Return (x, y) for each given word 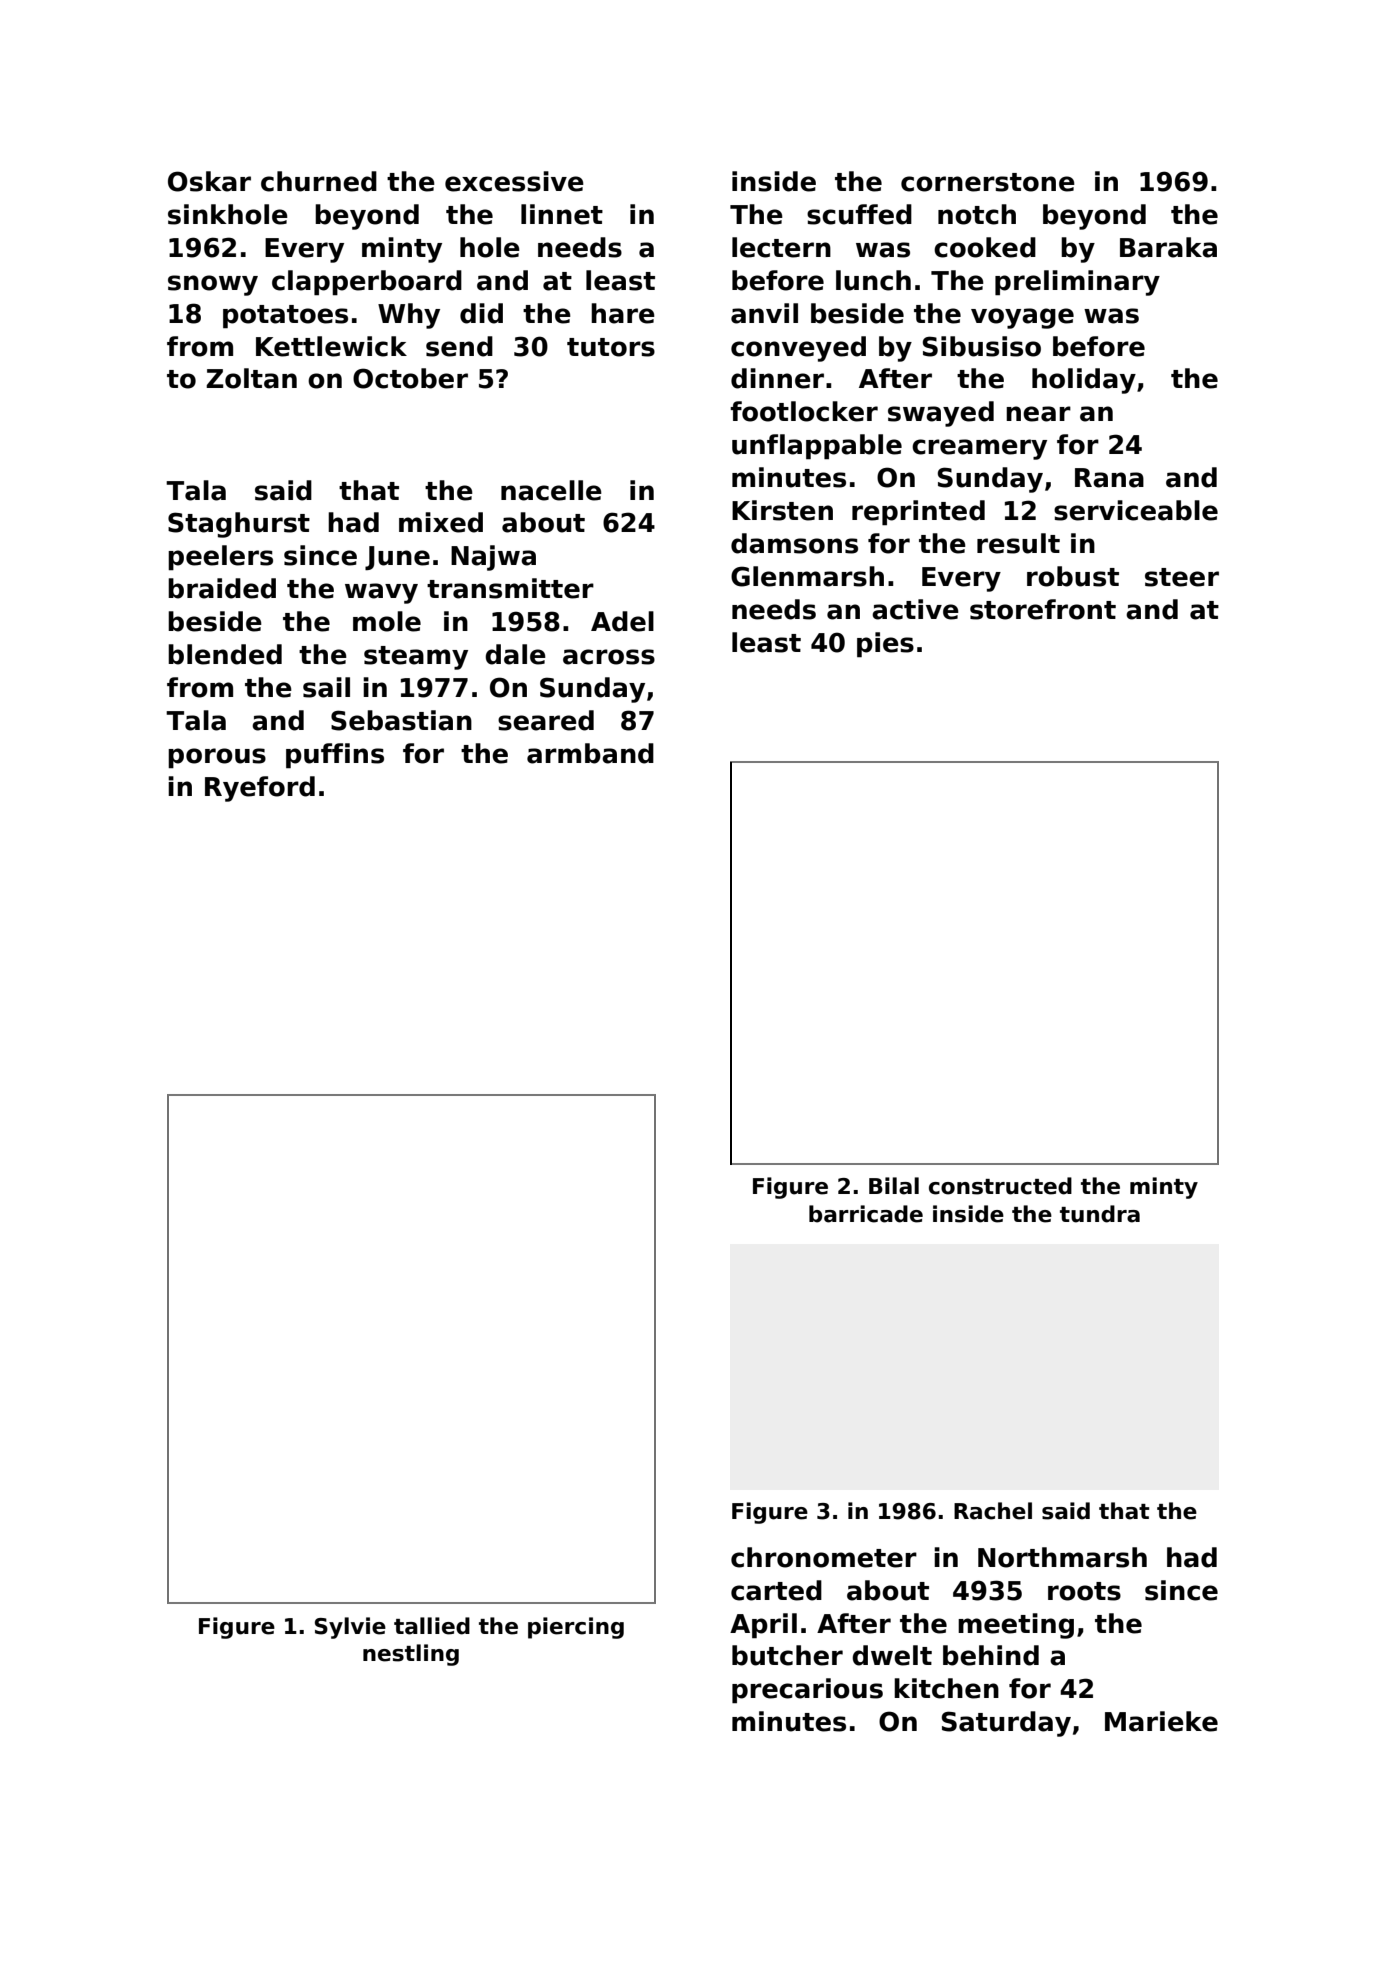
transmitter (510, 588)
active (915, 609)
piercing (576, 1628)
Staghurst (239, 525)
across (609, 657)
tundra (1100, 1214)
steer (1182, 577)
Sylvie (350, 1628)
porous (217, 758)
